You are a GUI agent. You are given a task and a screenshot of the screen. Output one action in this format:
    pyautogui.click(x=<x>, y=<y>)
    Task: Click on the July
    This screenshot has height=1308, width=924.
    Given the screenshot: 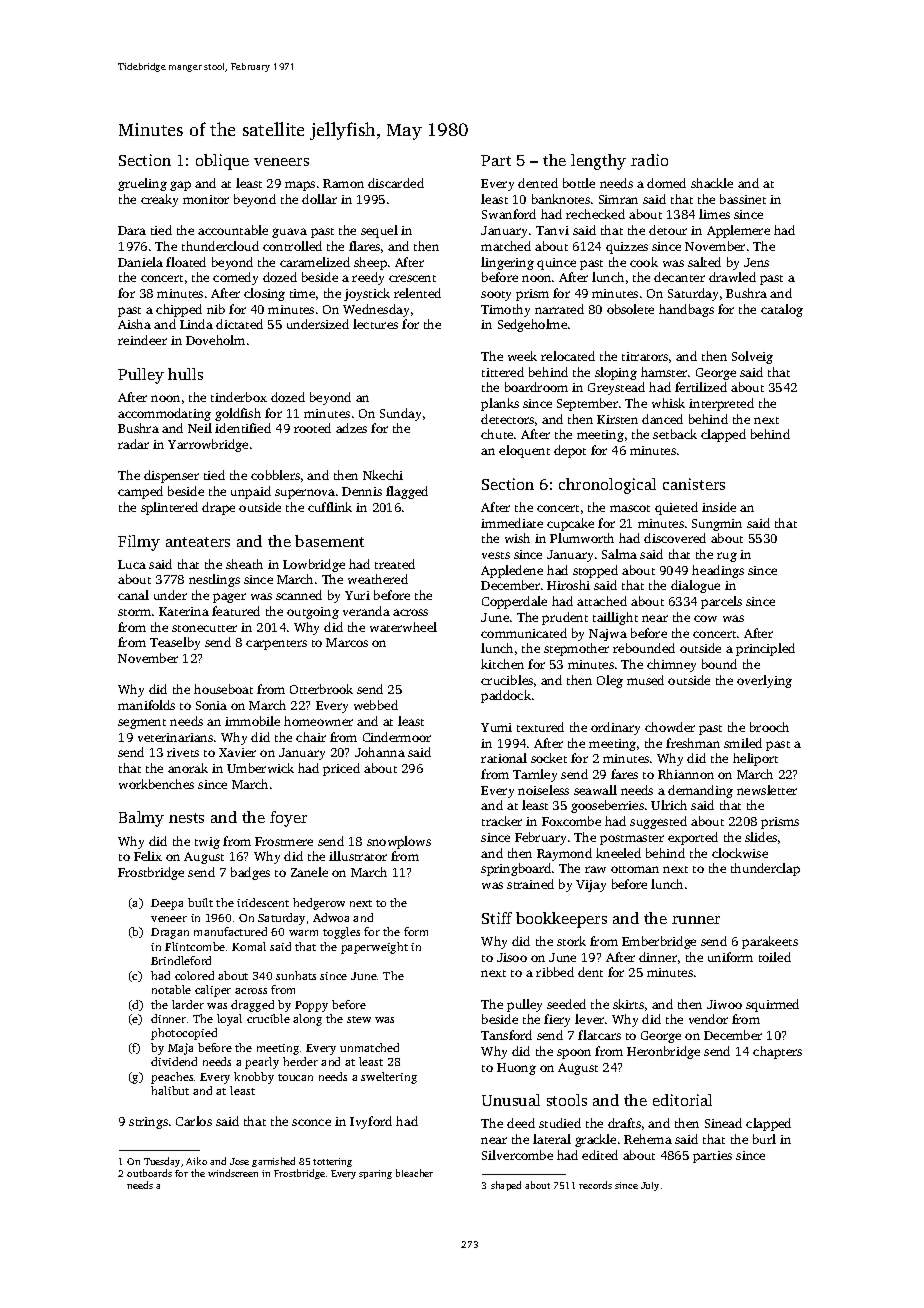 What is the action you would take?
    pyautogui.click(x=650, y=1186)
